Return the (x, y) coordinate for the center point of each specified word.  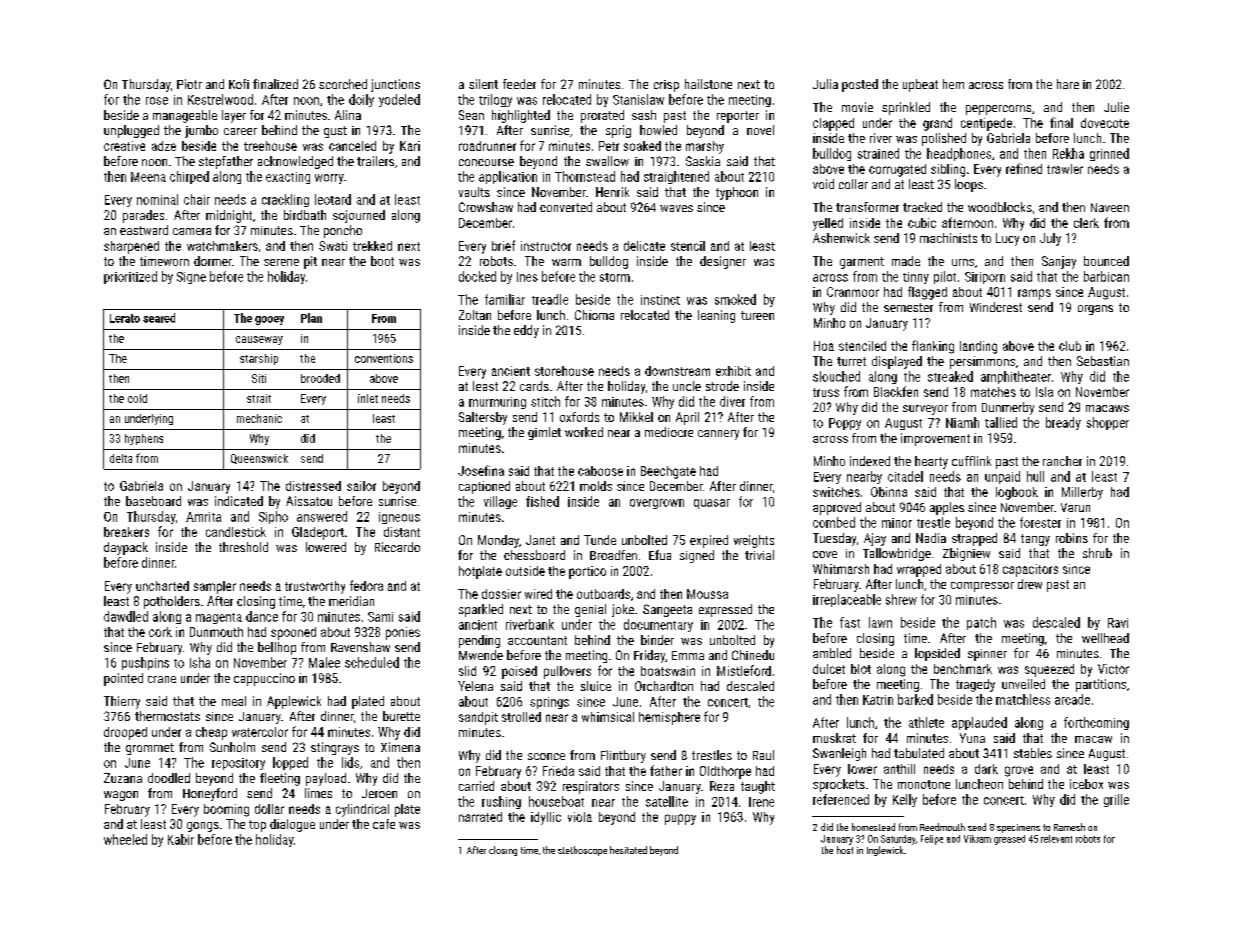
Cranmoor (853, 292)
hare (1068, 84)
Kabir (181, 839)
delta (121, 458)
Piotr (189, 84)
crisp (666, 86)
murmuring (497, 403)
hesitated (628, 850)
